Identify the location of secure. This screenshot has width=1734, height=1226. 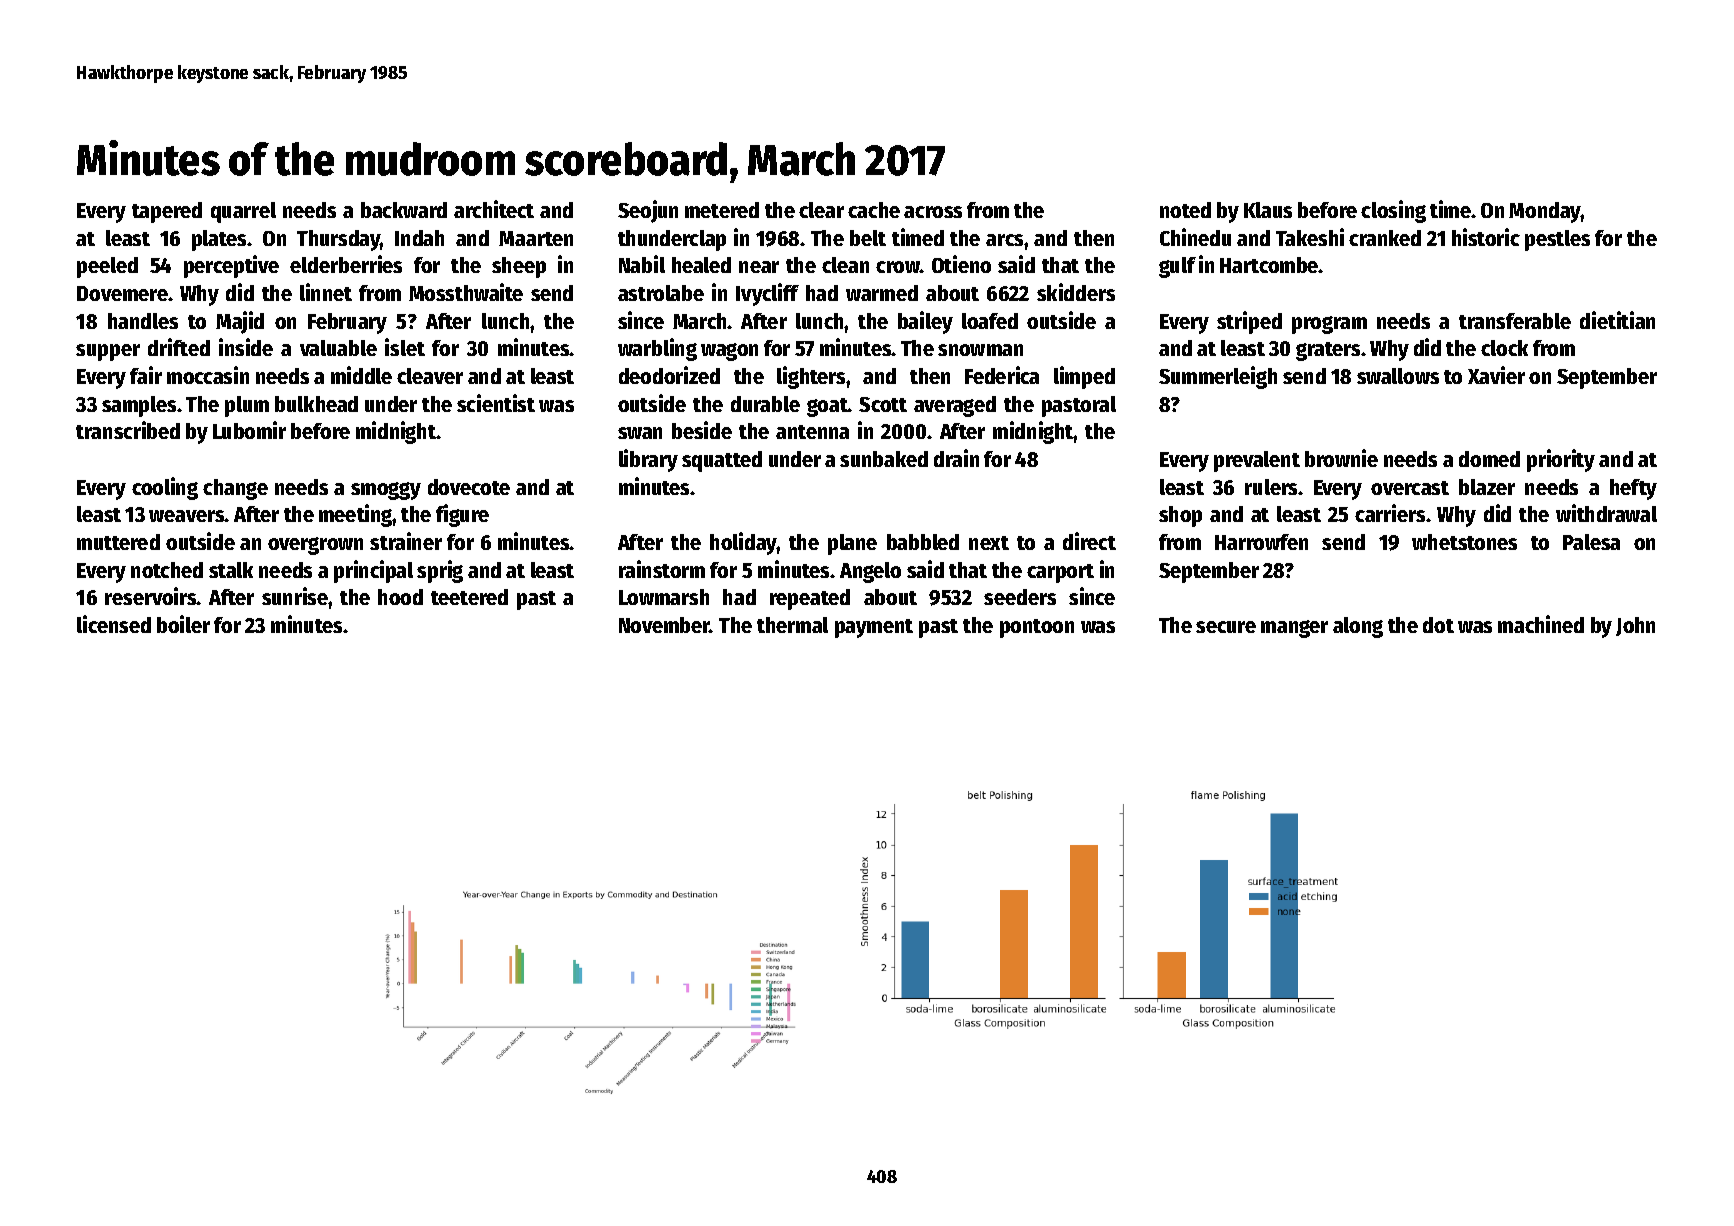
(1226, 627).
